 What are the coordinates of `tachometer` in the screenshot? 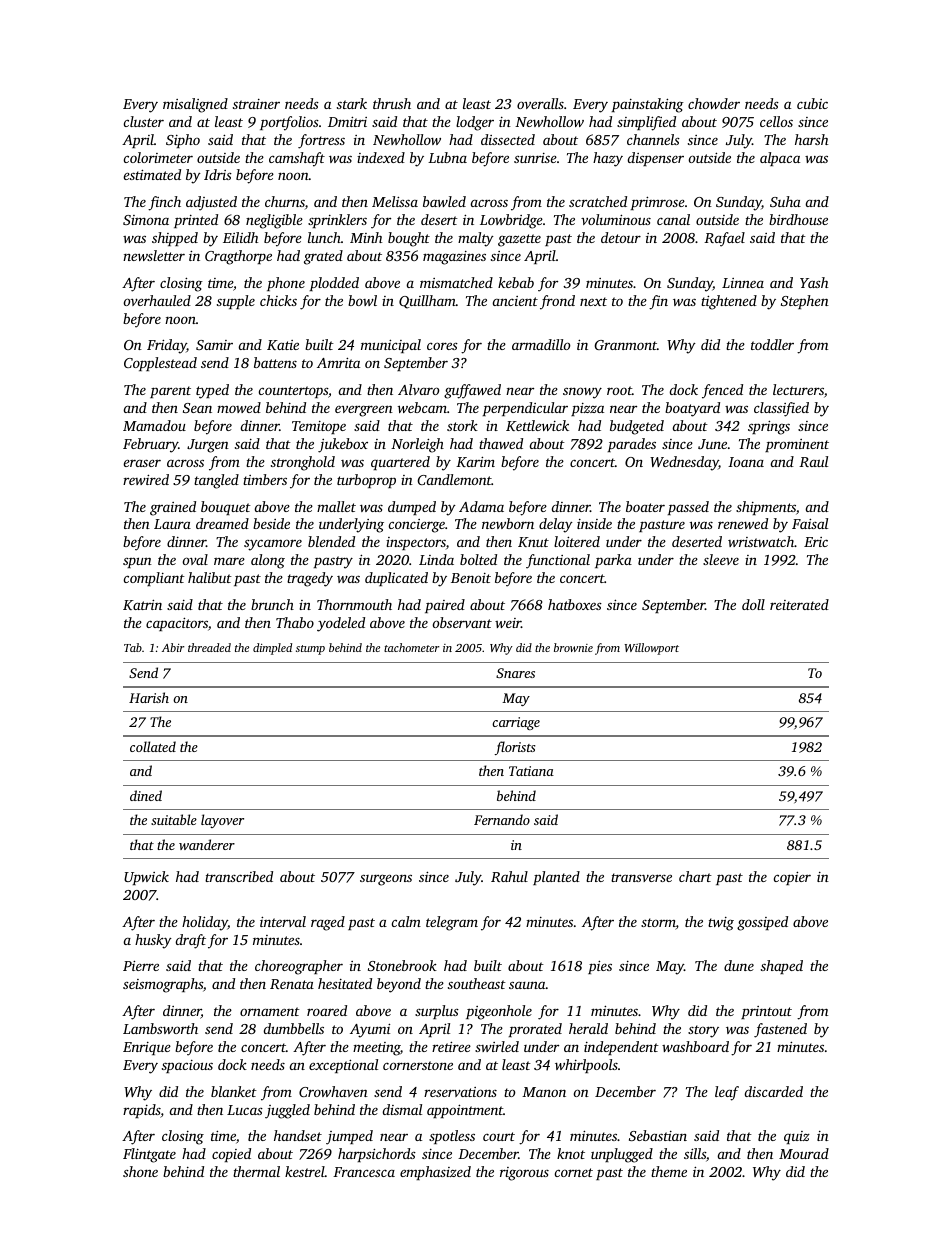 It's located at (411, 647).
